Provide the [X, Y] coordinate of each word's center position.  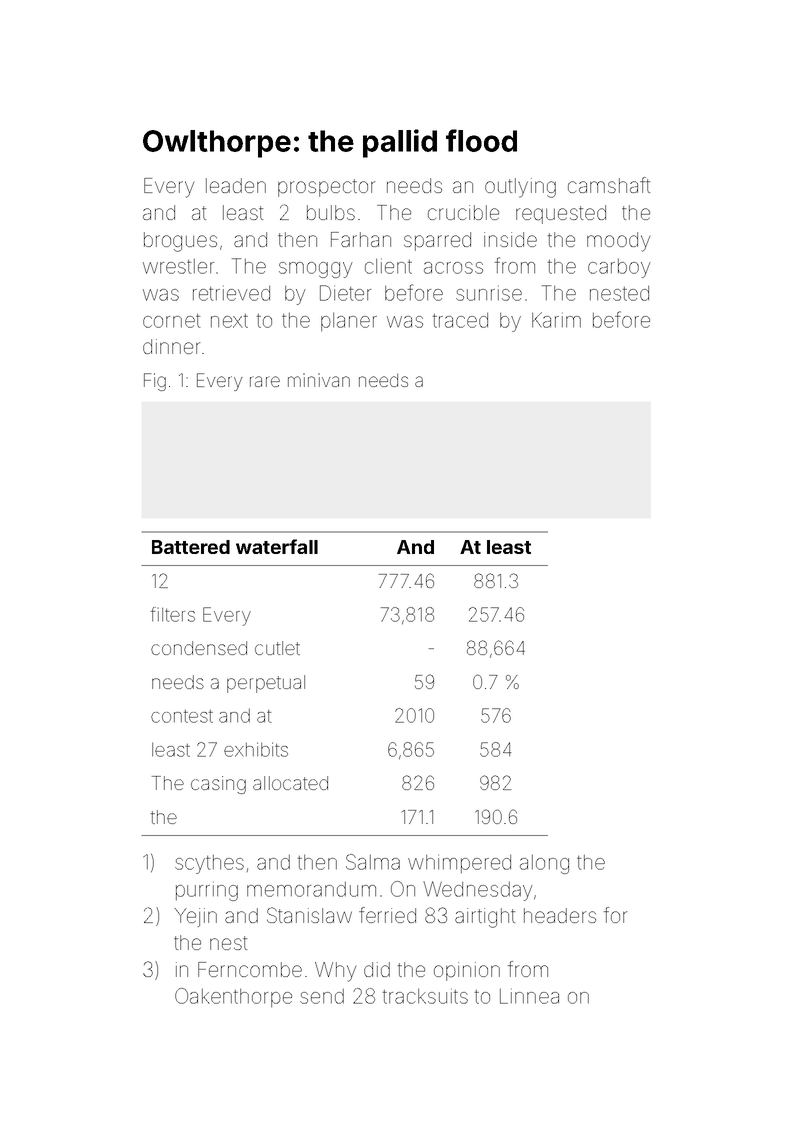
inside [510, 239]
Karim [556, 320]
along [544, 864]
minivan [319, 380]
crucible [463, 212]
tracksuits [425, 996]
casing [218, 785]
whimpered [459, 863]
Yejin [195, 917]
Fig [155, 382]
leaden [236, 185]
